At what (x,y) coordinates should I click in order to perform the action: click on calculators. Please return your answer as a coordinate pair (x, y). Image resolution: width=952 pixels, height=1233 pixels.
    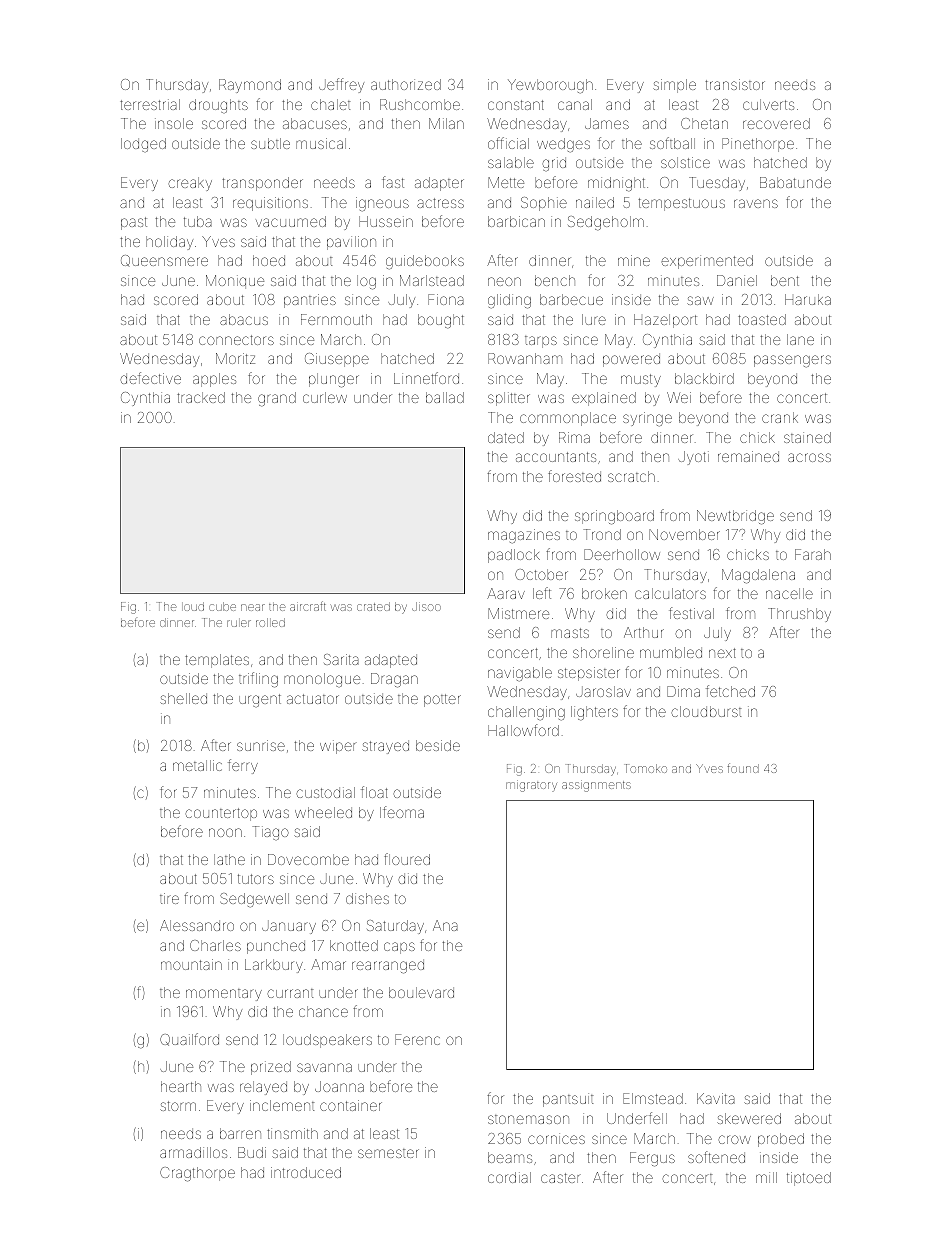
    Looking at the image, I should click on (670, 593).
